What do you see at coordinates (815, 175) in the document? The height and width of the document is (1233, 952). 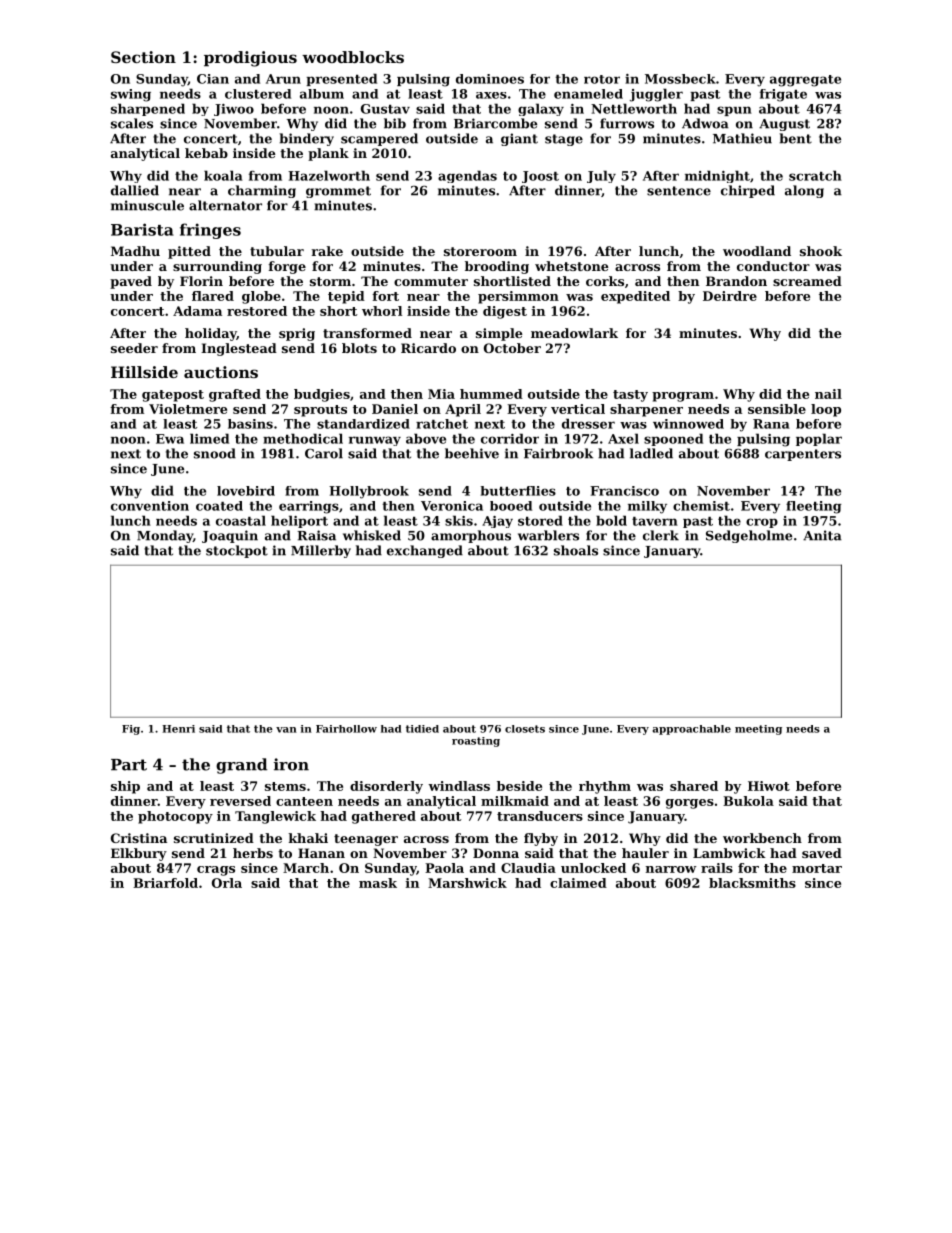 I see `scratch` at bounding box center [815, 175].
